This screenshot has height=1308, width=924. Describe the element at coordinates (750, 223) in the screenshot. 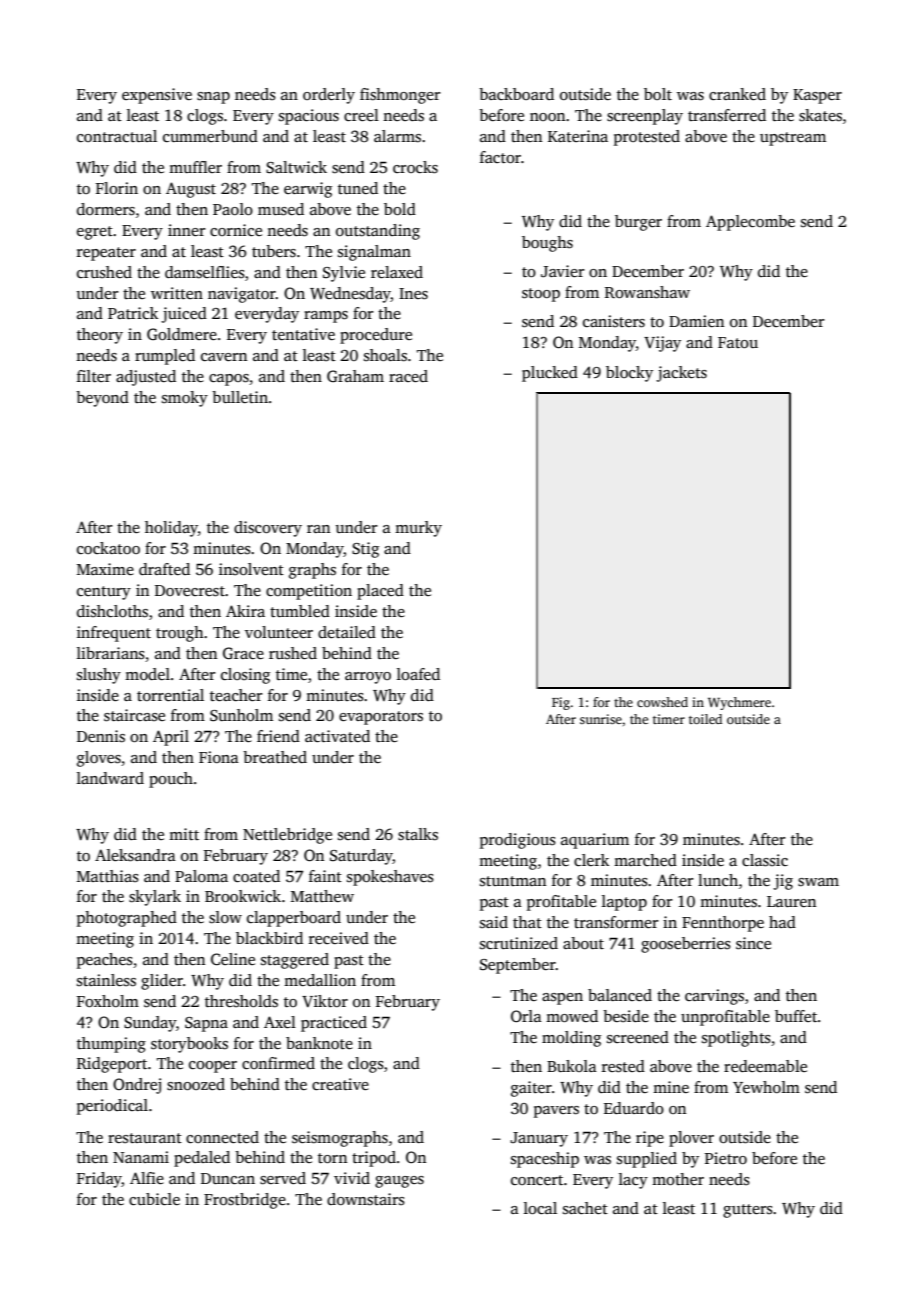

I see `Applecombe` at that location.
